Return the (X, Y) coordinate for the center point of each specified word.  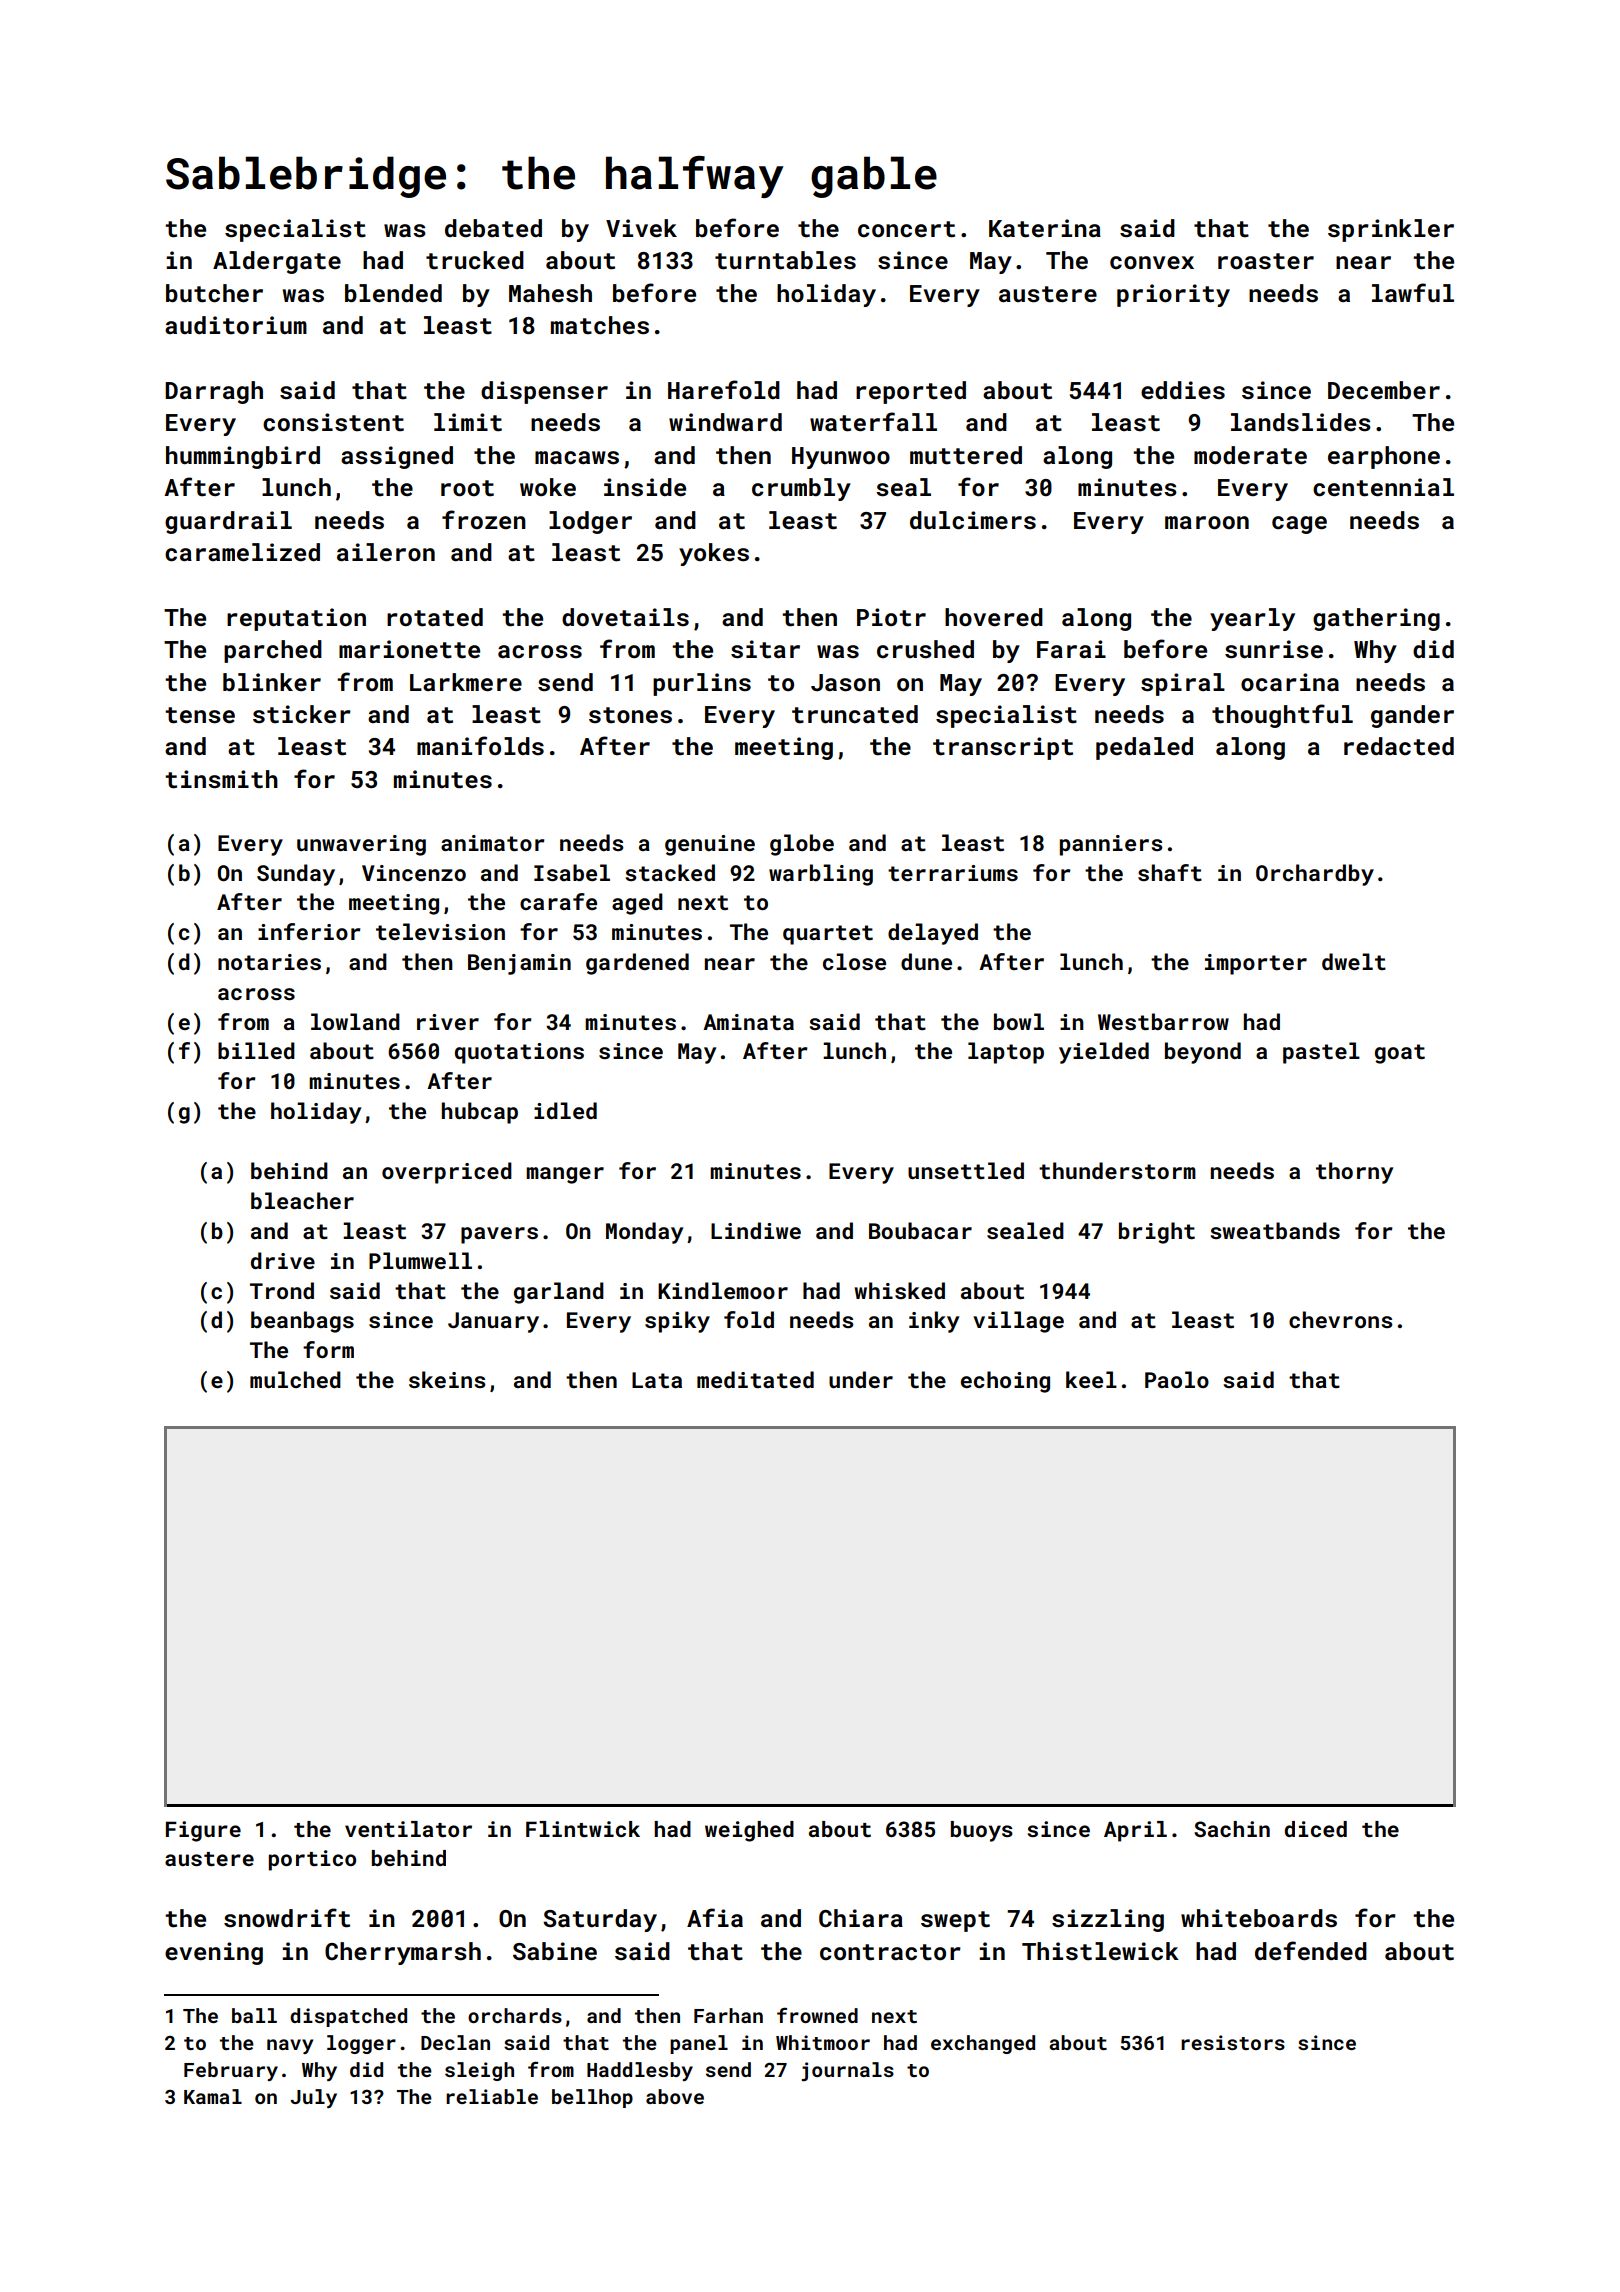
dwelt (1354, 961)
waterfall (873, 422)
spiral (1183, 684)
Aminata (748, 1022)
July (313, 2098)
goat (1400, 1054)
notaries (269, 962)
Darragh (214, 392)
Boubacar (920, 1230)
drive (283, 1260)
